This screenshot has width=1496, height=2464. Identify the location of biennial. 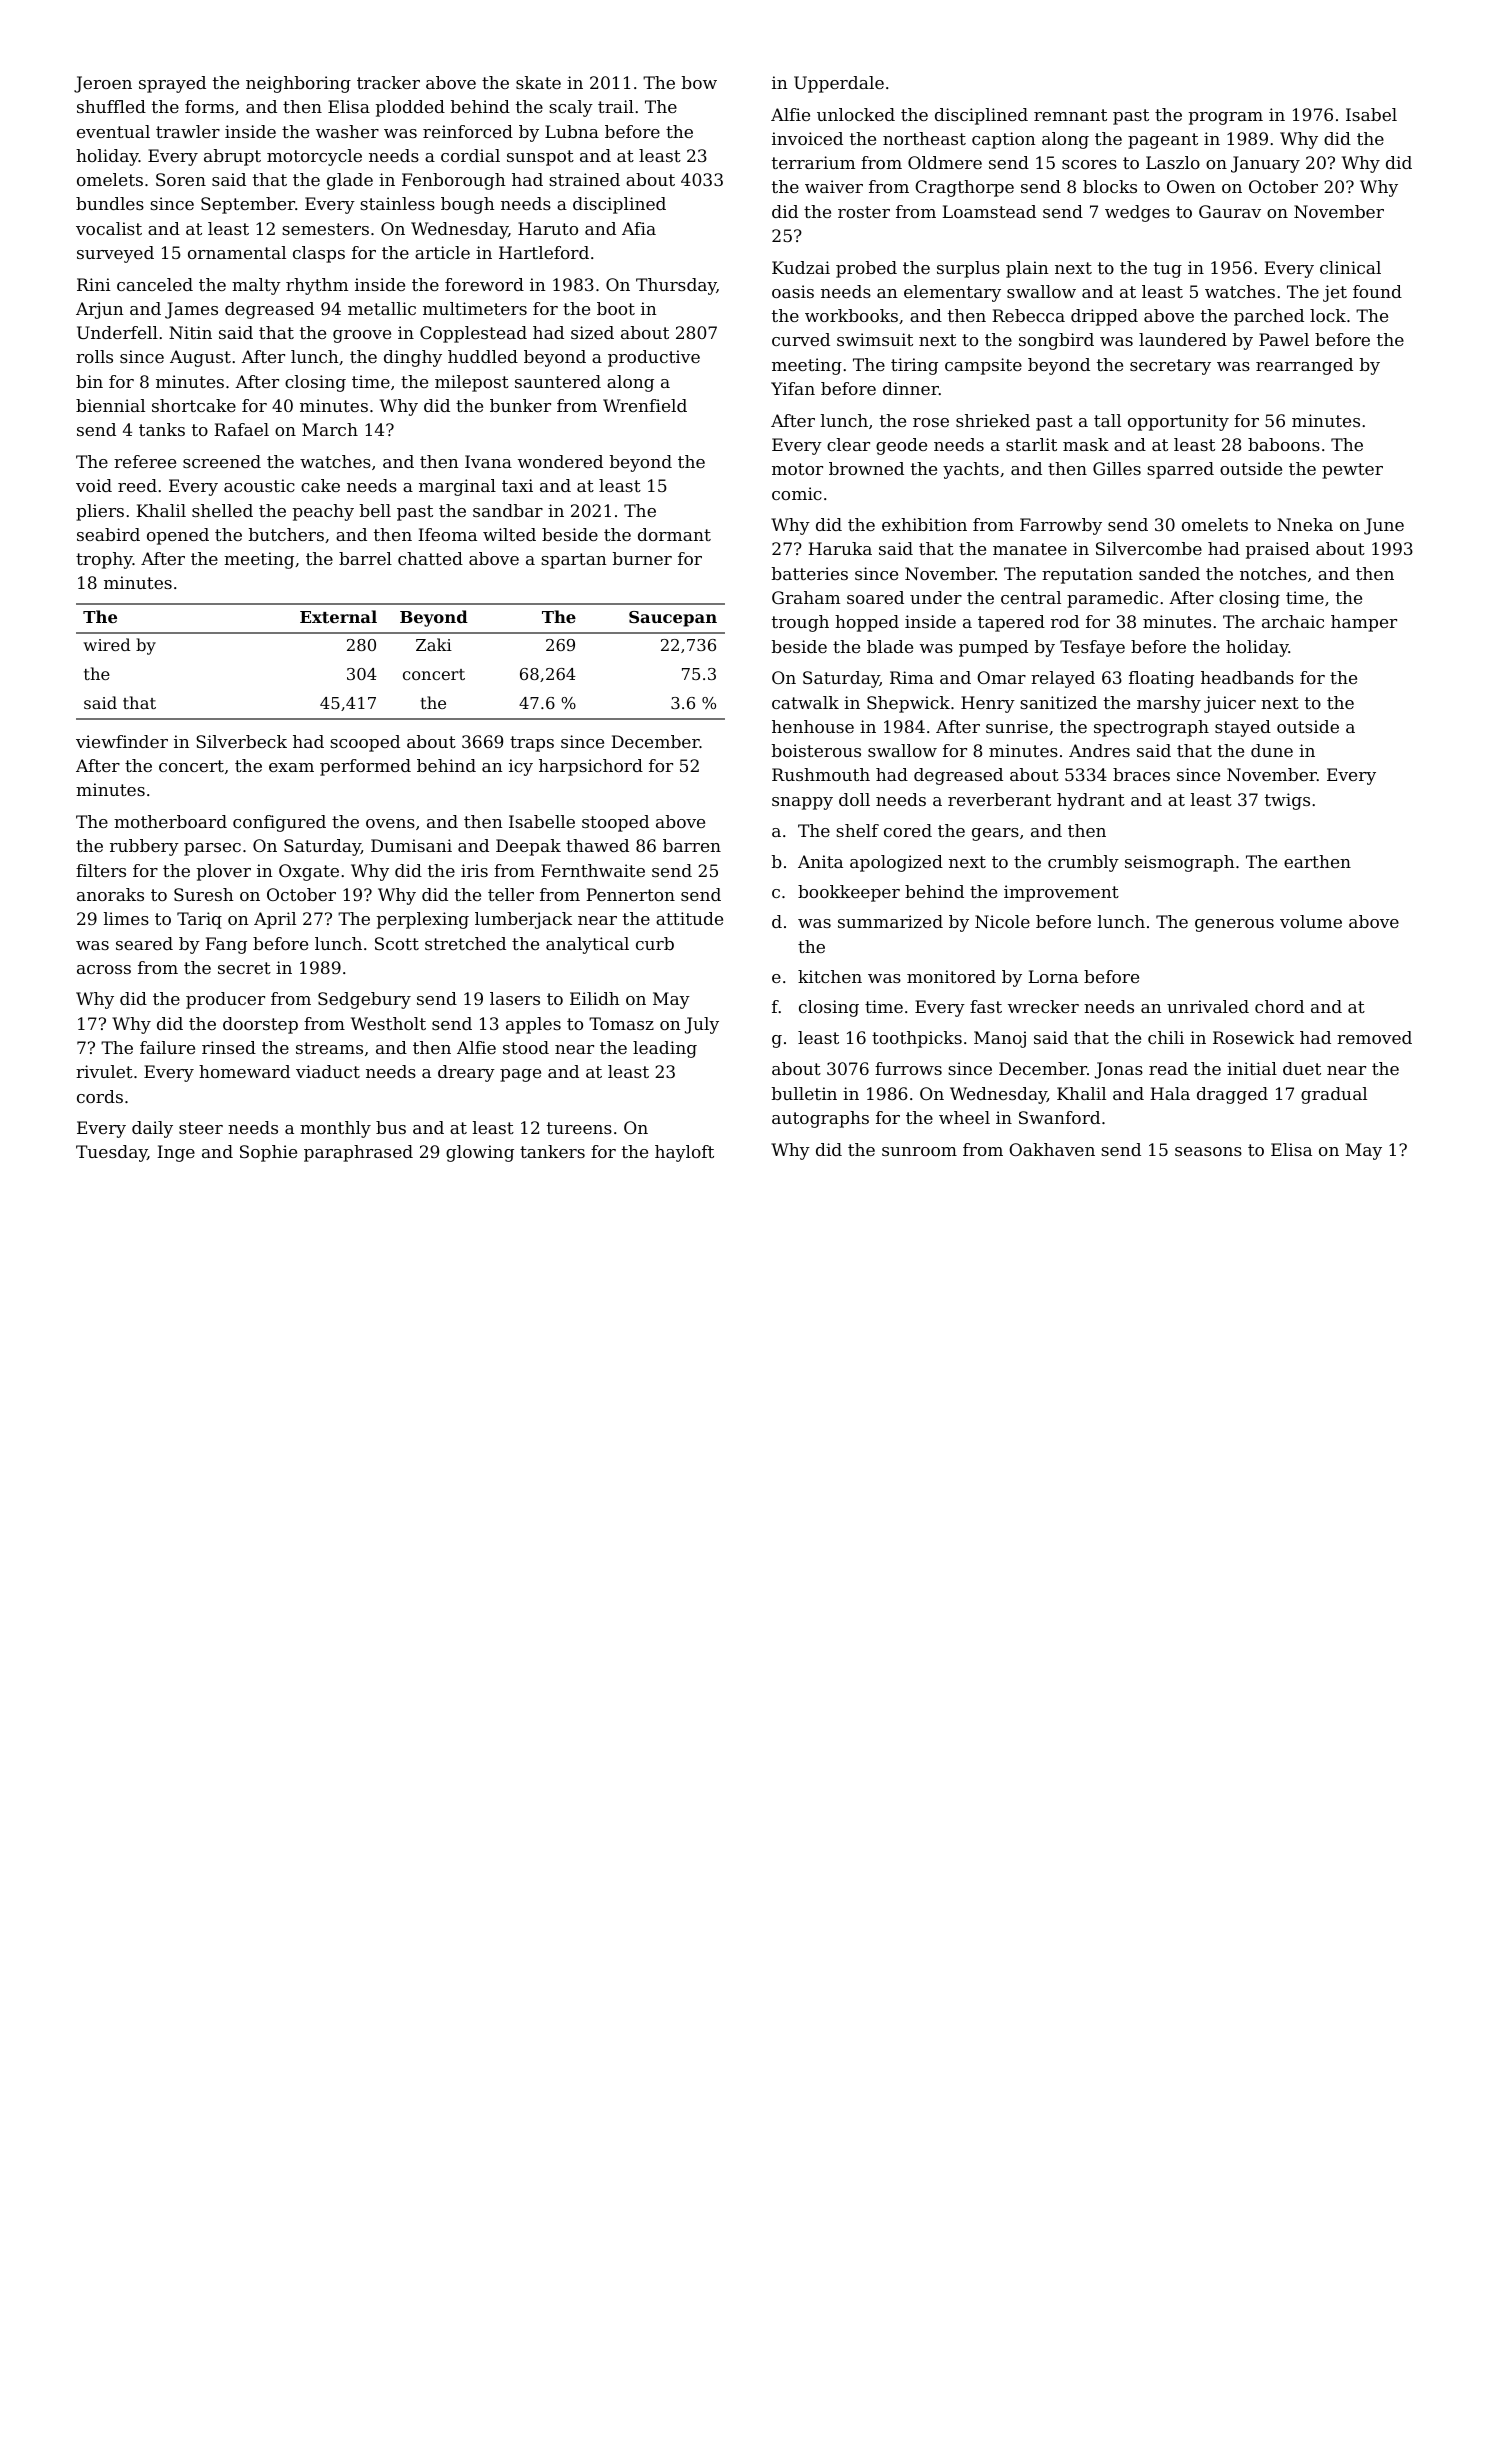
(110, 405).
